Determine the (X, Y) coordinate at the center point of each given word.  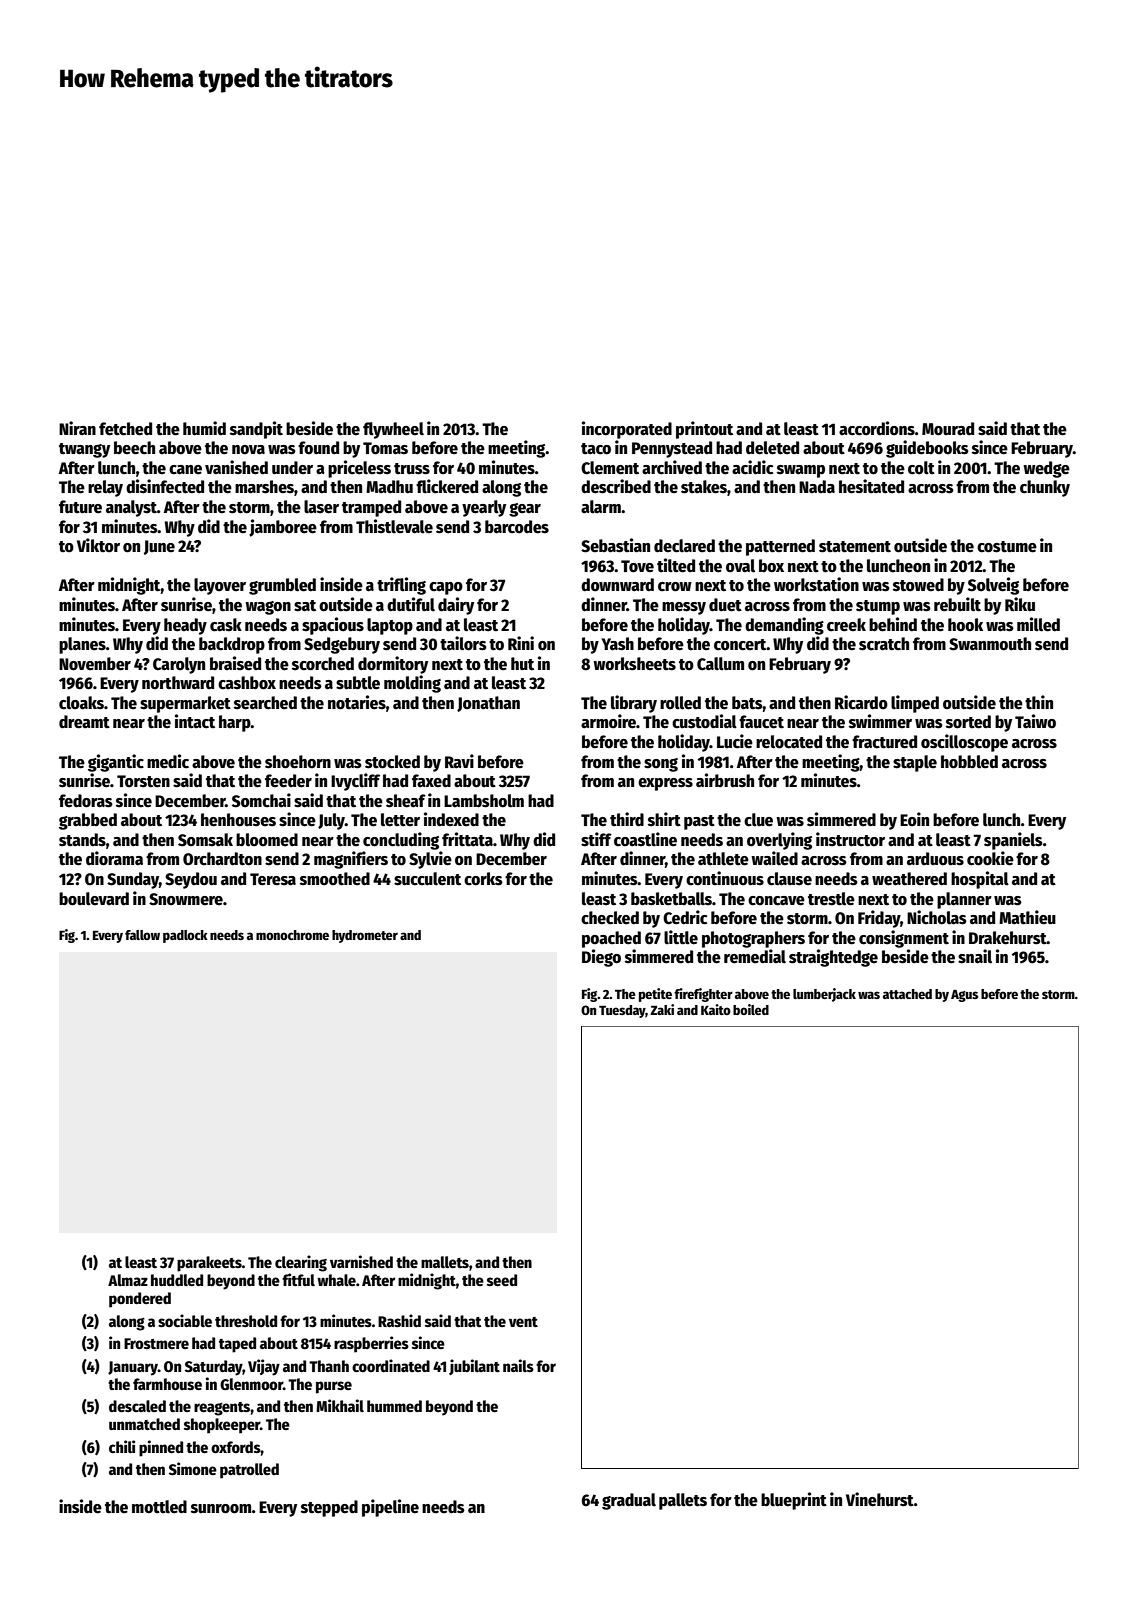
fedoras (86, 801)
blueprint (794, 1501)
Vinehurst (880, 1499)
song (661, 765)
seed (502, 1280)
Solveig (993, 586)
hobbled (969, 762)
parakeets (209, 1264)
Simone (193, 1468)
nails (518, 1365)
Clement (610, 468)
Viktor (98, 545)
